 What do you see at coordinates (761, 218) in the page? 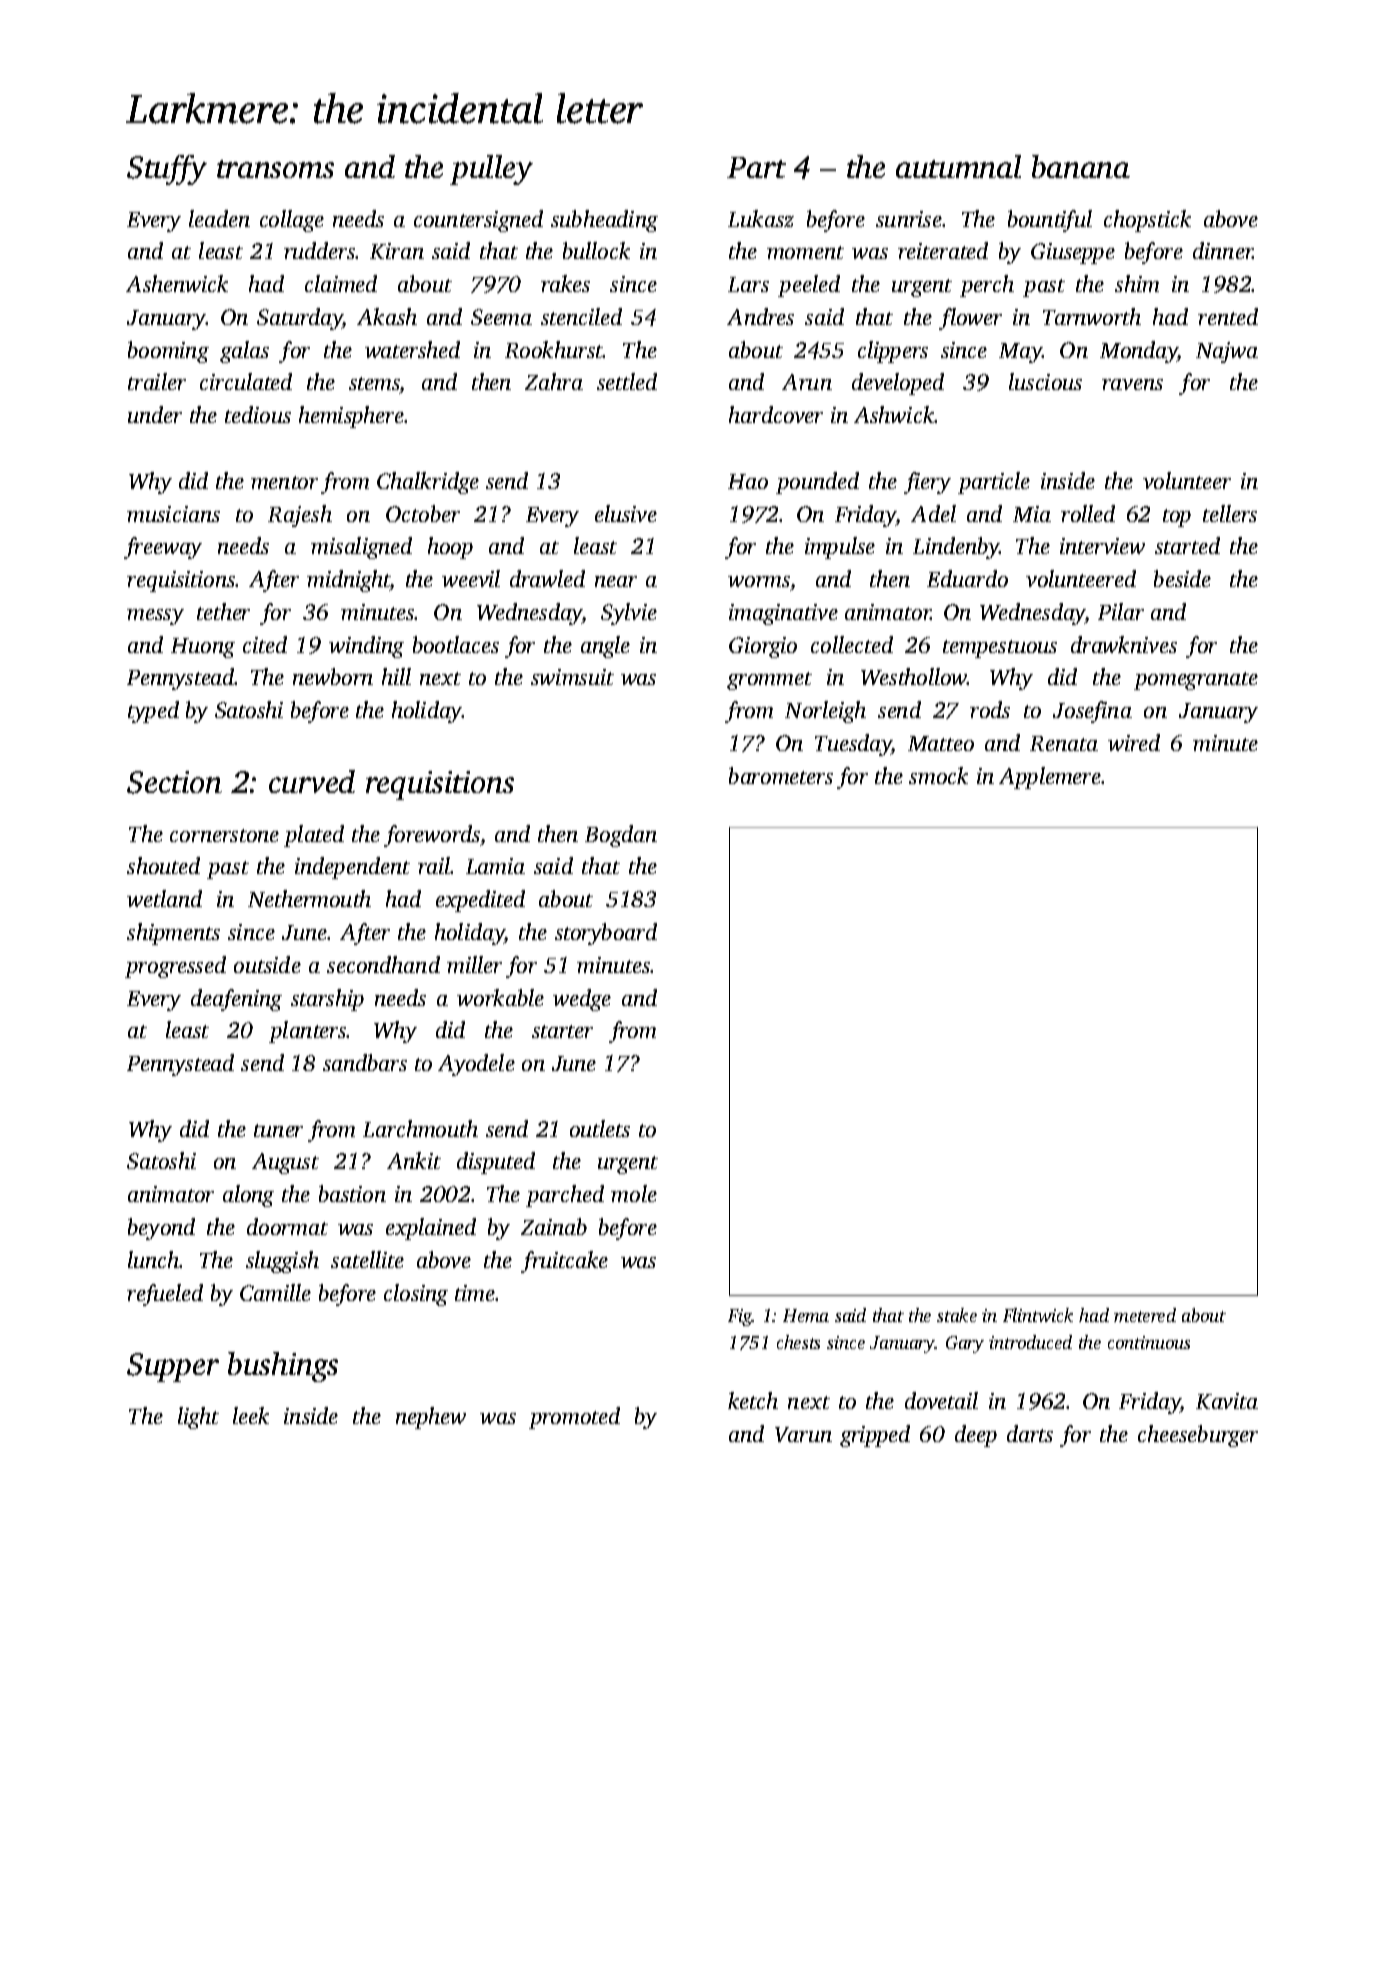
I see `Lukasz` at bounding box center [761, 218].
